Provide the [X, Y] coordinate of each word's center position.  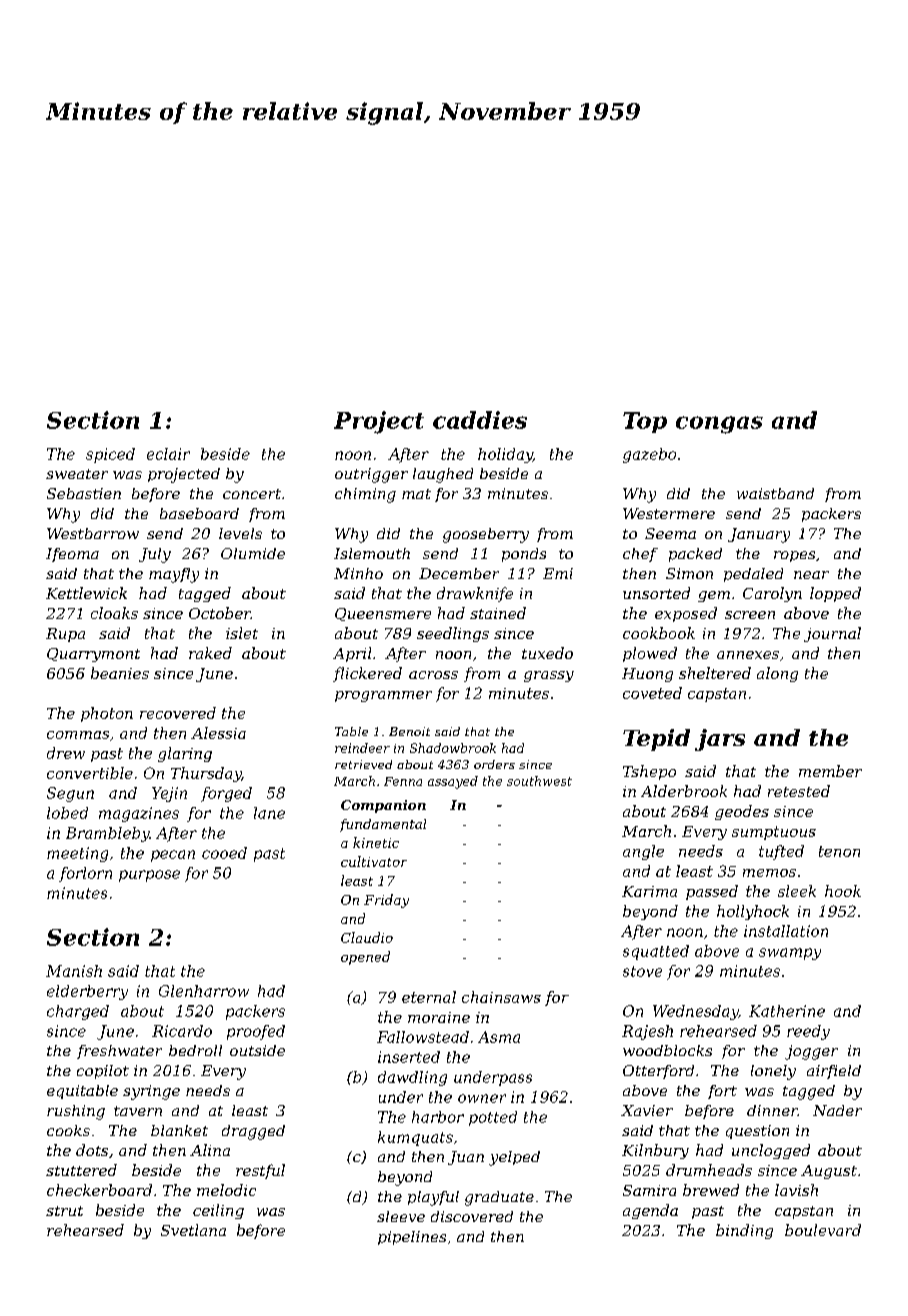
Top [645, 422]
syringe [151, 1092]
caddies [480, 420]
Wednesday [695, 1012]
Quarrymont [93, 655]
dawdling [412, 1078]
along [777, 674]
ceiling [218, 1211]
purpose [149, 876]
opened [365, 958]
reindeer [362, 748]
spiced [110, 455]
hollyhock [753, 912]
